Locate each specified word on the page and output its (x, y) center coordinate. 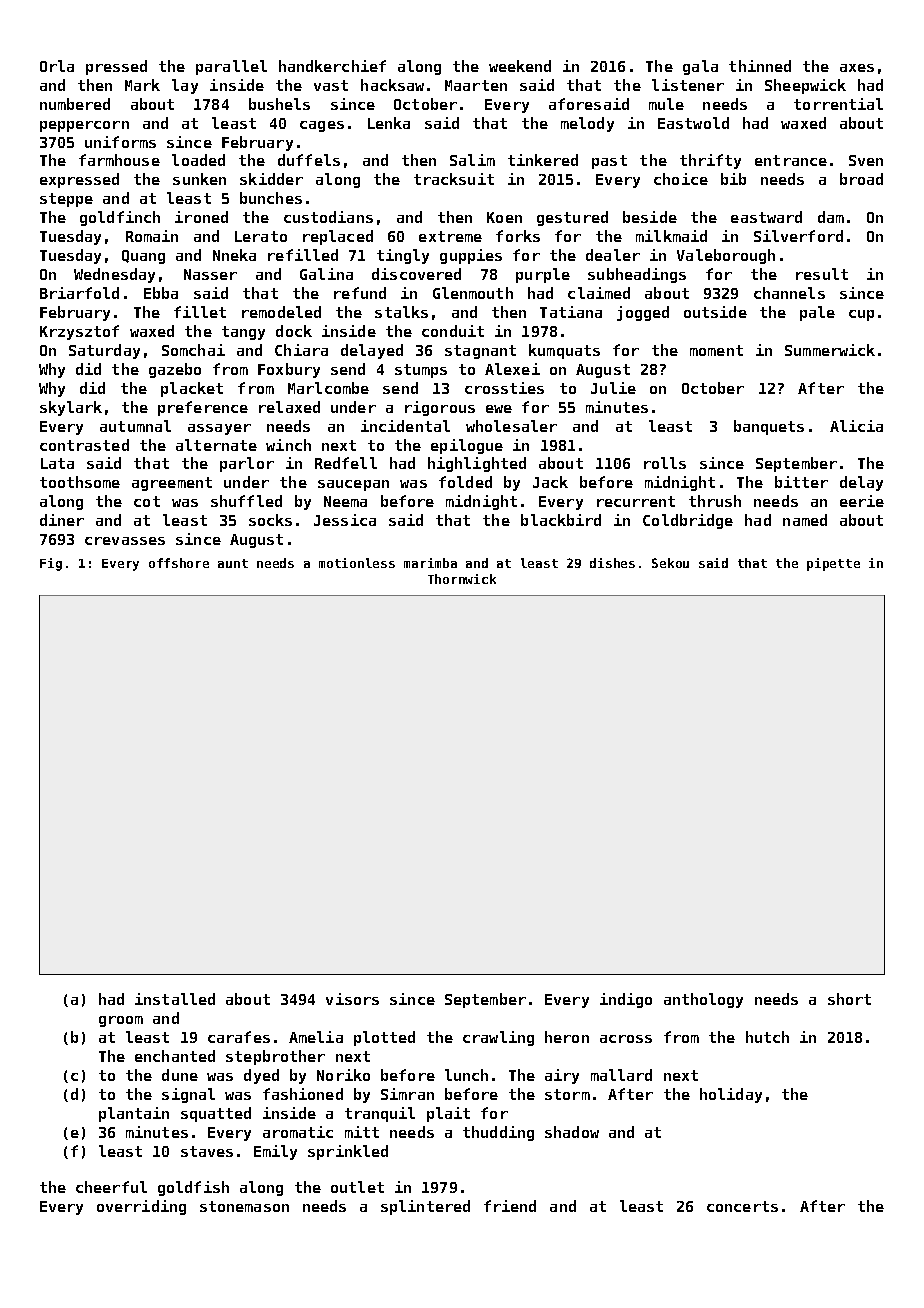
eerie (862, 501)
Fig (51, 564)
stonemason (244, 1206)
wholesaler (511, 426)
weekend (520, 66)
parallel (231, 67)
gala (700, 67)
